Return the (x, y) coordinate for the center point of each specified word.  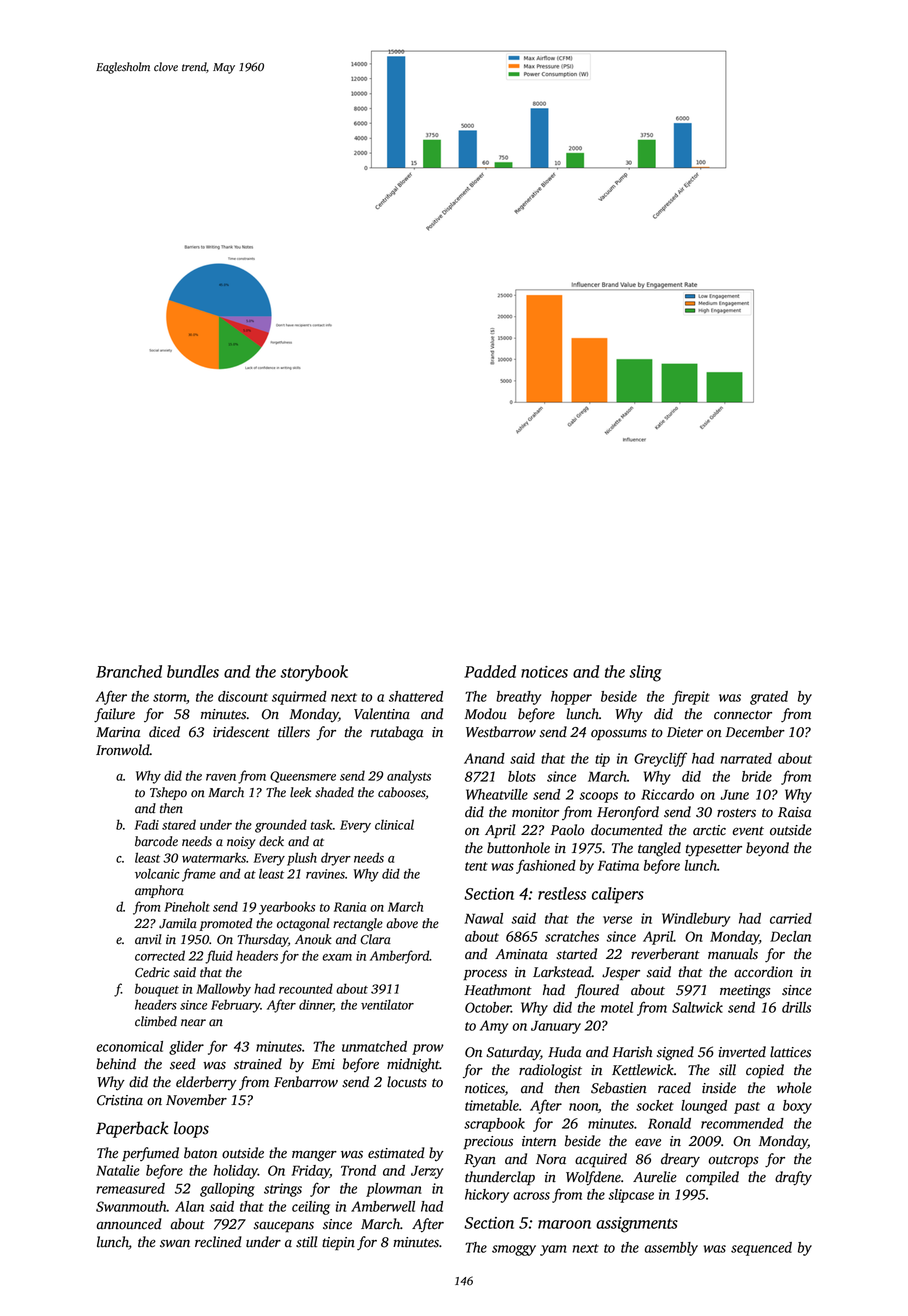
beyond (767, 849)
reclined (218, 1242)
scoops (598, 797)
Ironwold (123, 750)
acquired (601, 1160)
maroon (564, 1224)
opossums (619, 735)
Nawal (483, 918)
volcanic (157, 874)
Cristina (120, 1100)
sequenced (761, 1249)
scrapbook (494, 1125)
